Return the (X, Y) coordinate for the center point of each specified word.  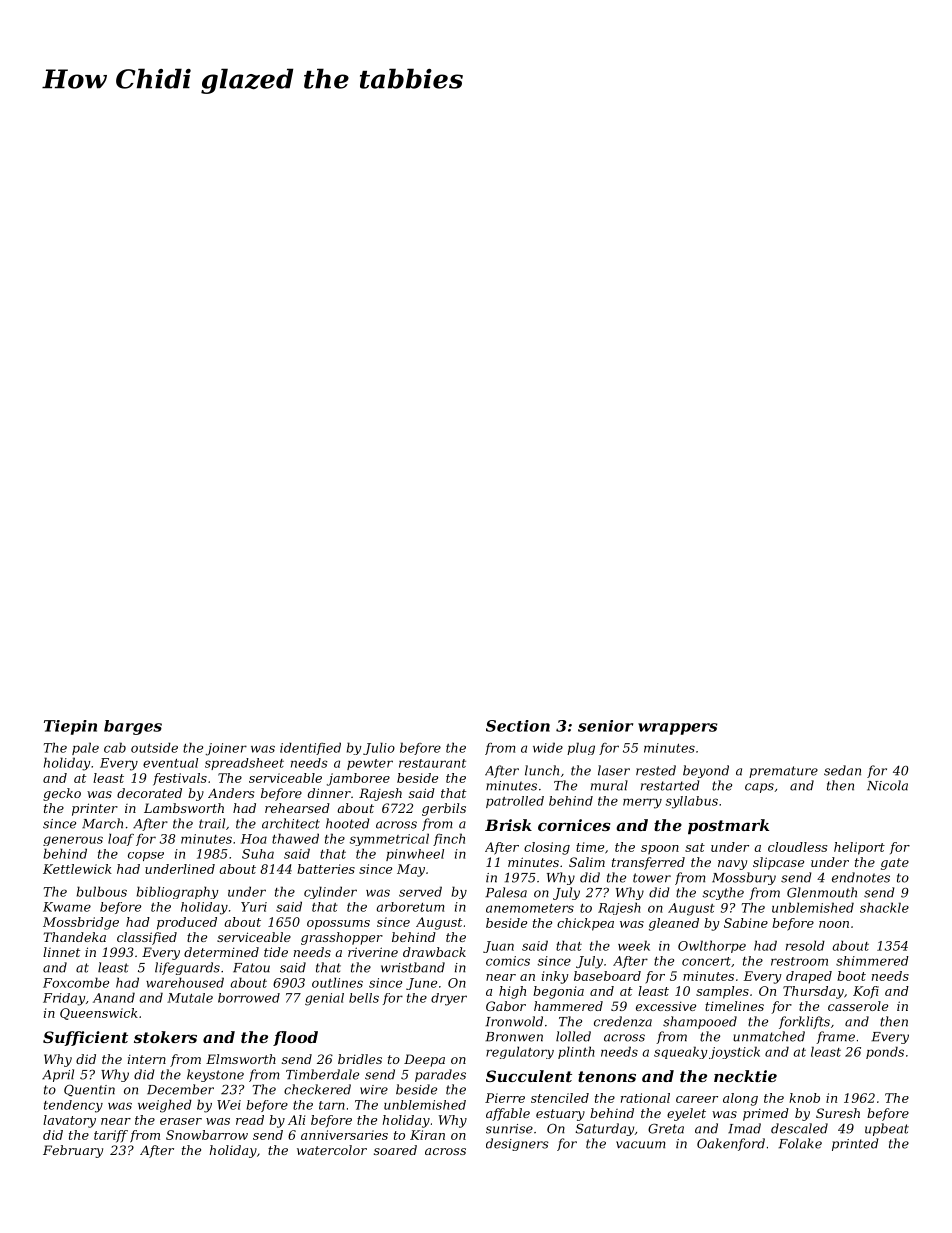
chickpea (585, 924)
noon (834, 924)
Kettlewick (77, 869)
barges (133, 727)
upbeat (887, 1129)
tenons (607, 1076)
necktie (745, 1076)
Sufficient (85, 1038)
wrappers (678, 729)
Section (518, 726)
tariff (111, 1136)
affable (508, 1114)
